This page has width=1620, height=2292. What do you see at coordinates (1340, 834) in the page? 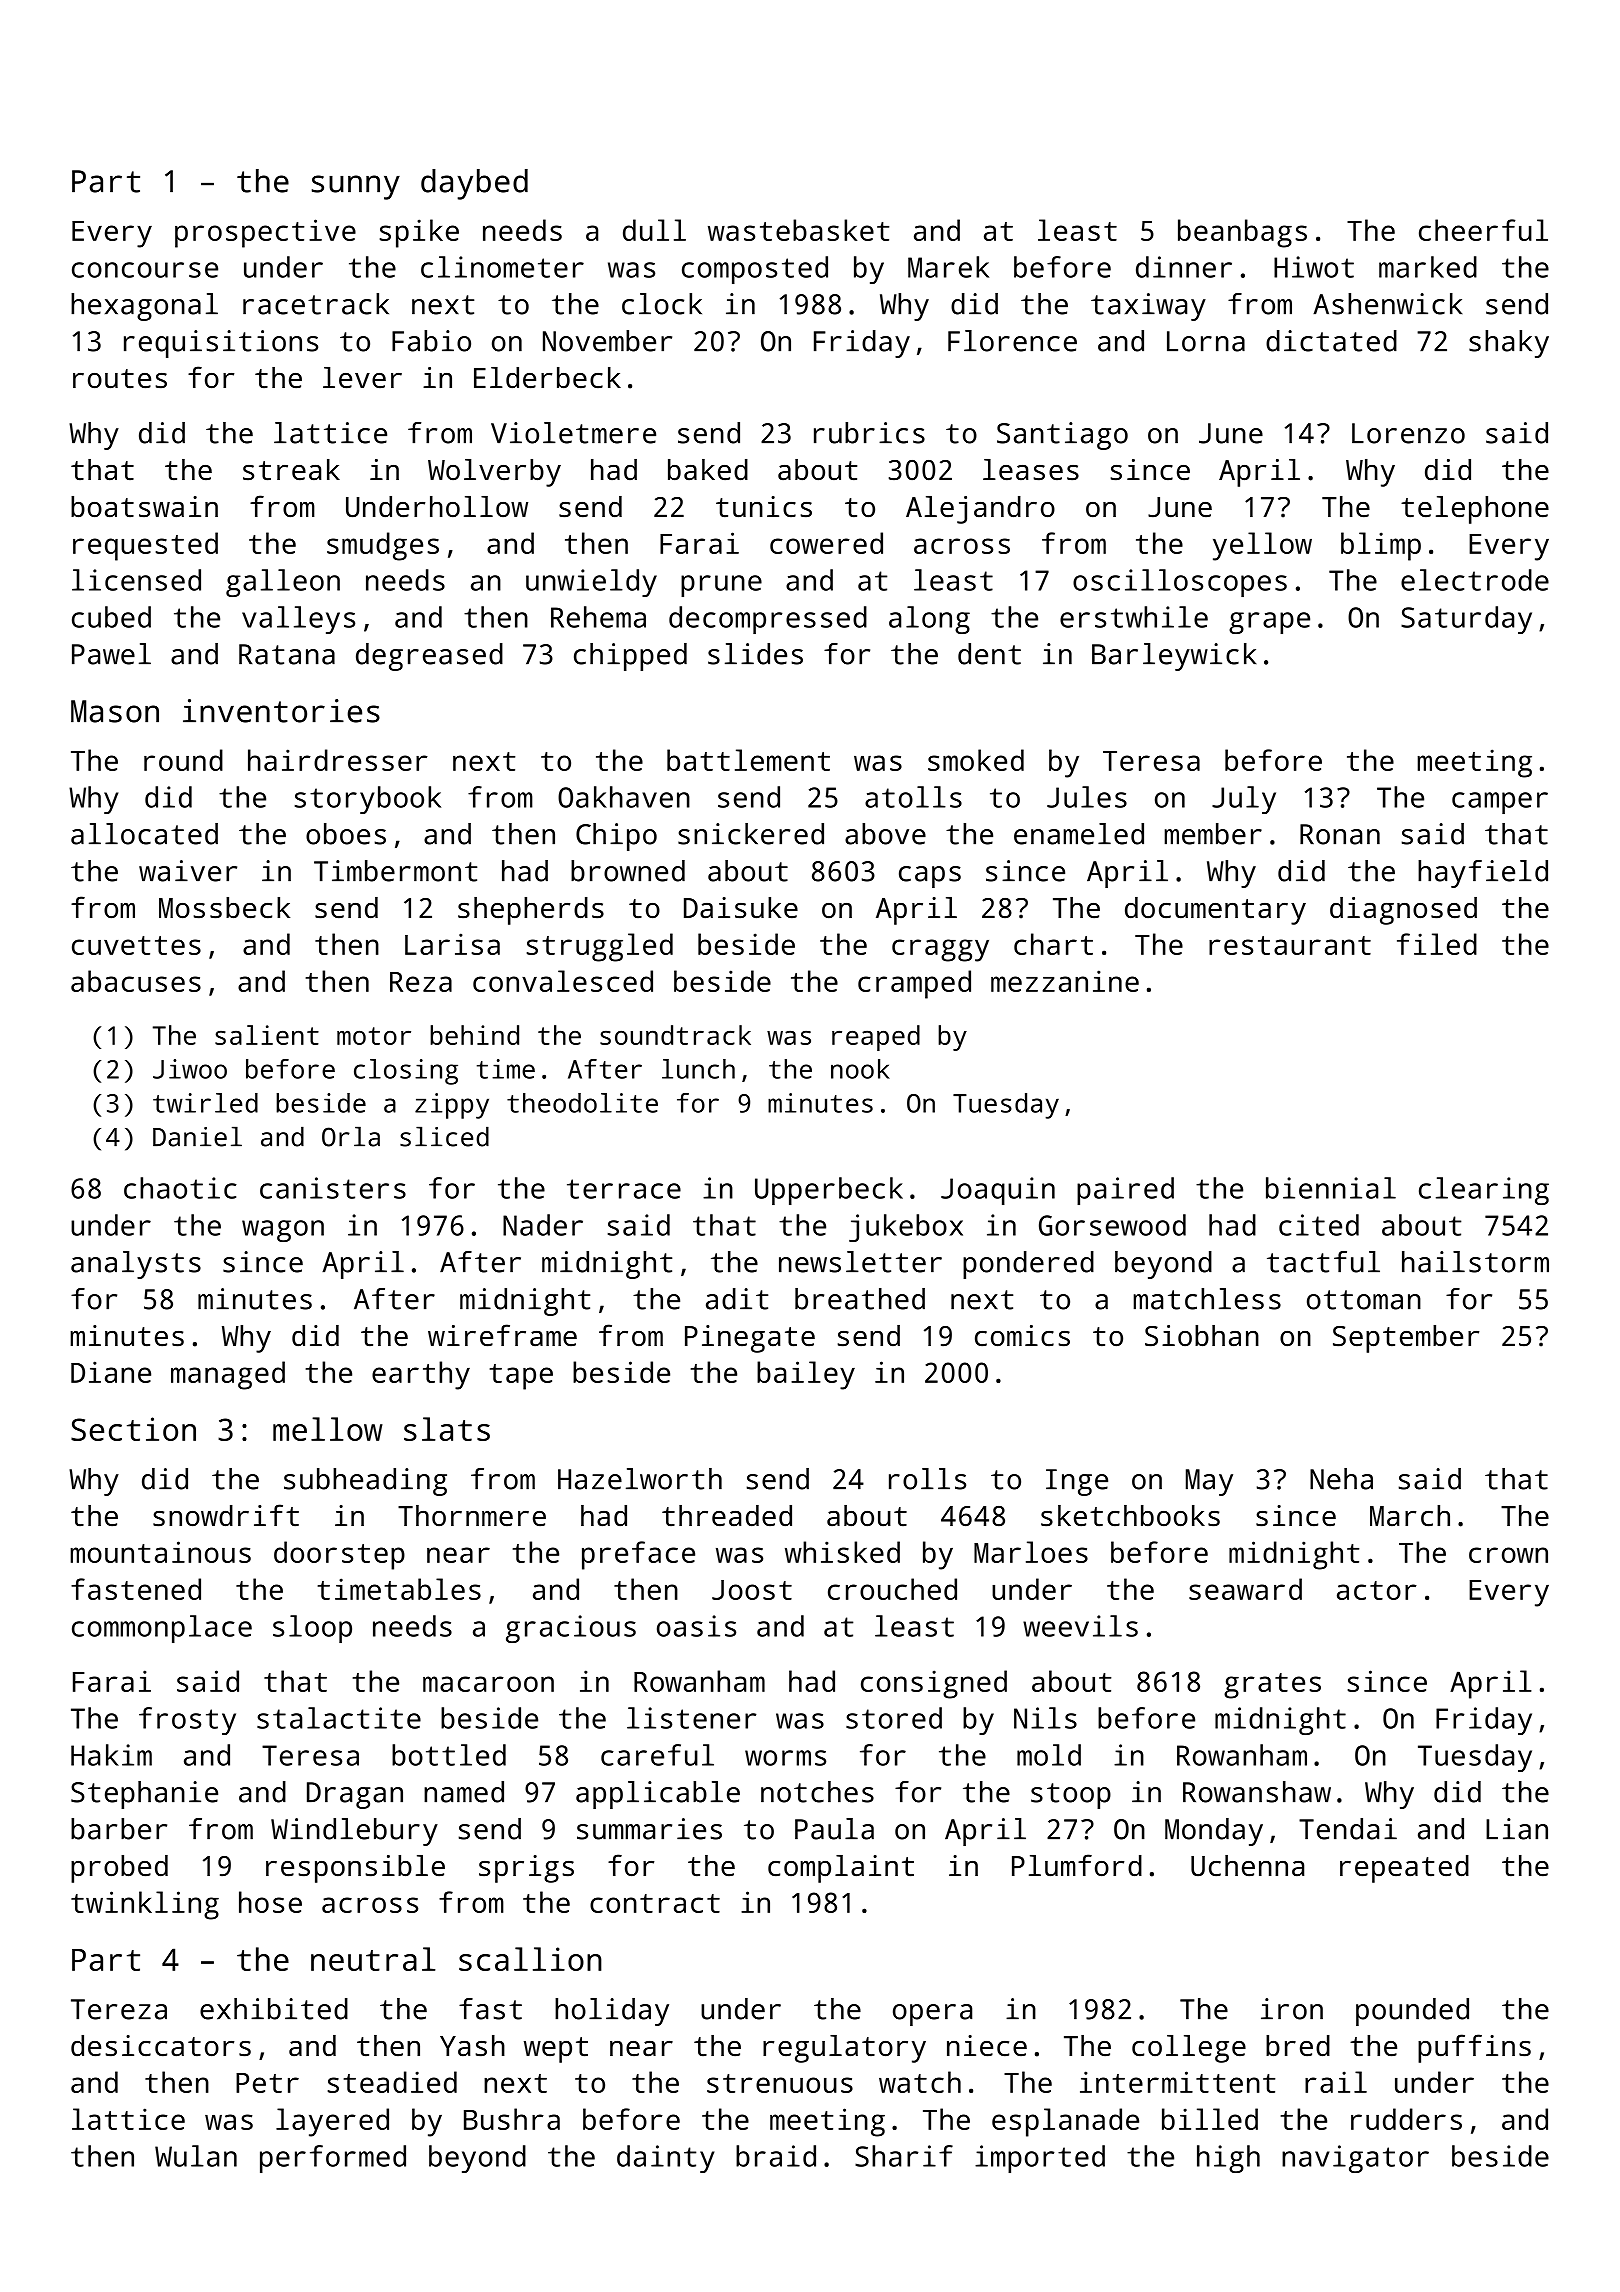
I see `Ronan` at bounding box center [1340, 834].
